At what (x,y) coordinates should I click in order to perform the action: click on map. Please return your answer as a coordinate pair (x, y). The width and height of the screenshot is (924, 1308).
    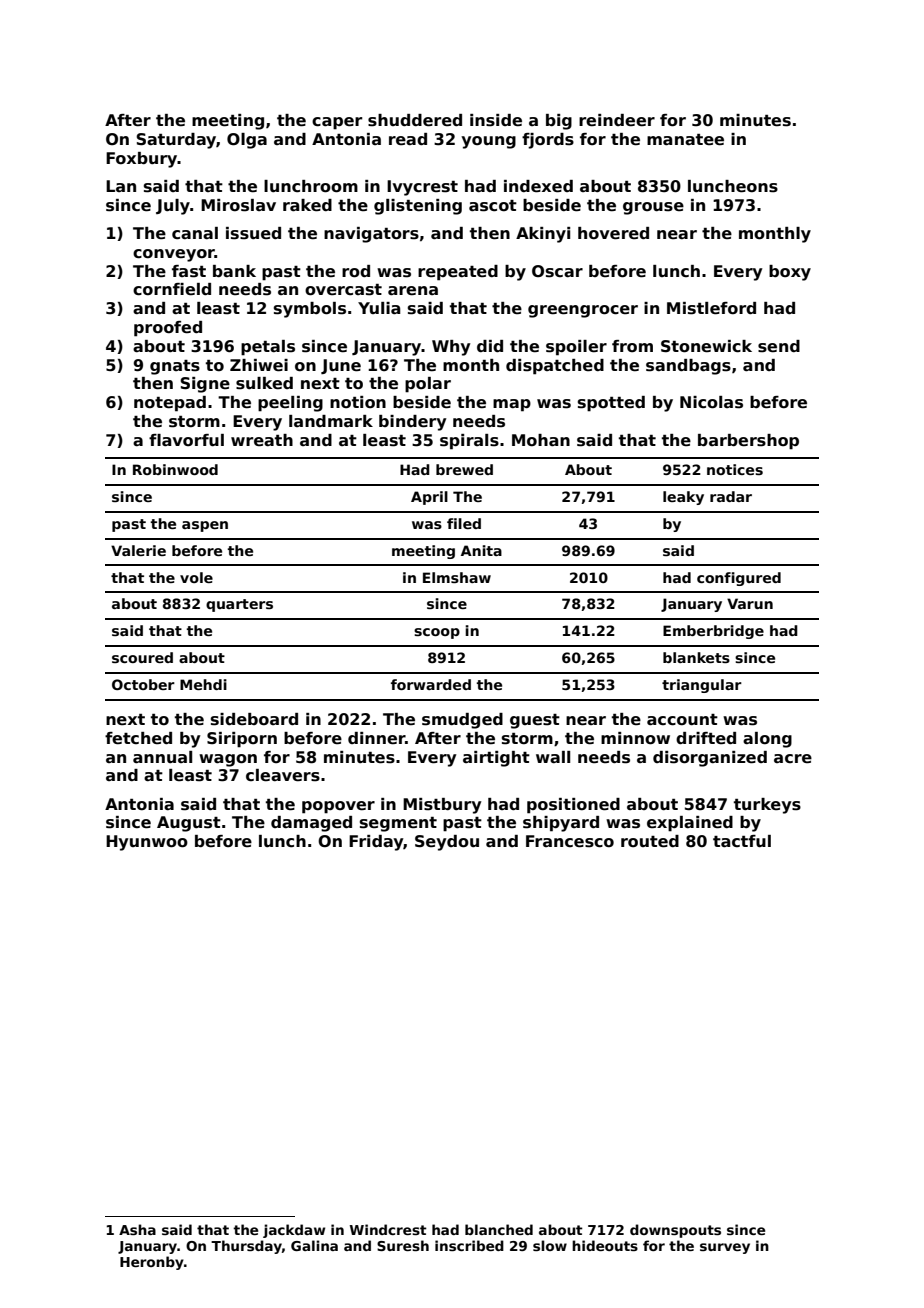
    Looking at the image, I should click on (512, 405).
